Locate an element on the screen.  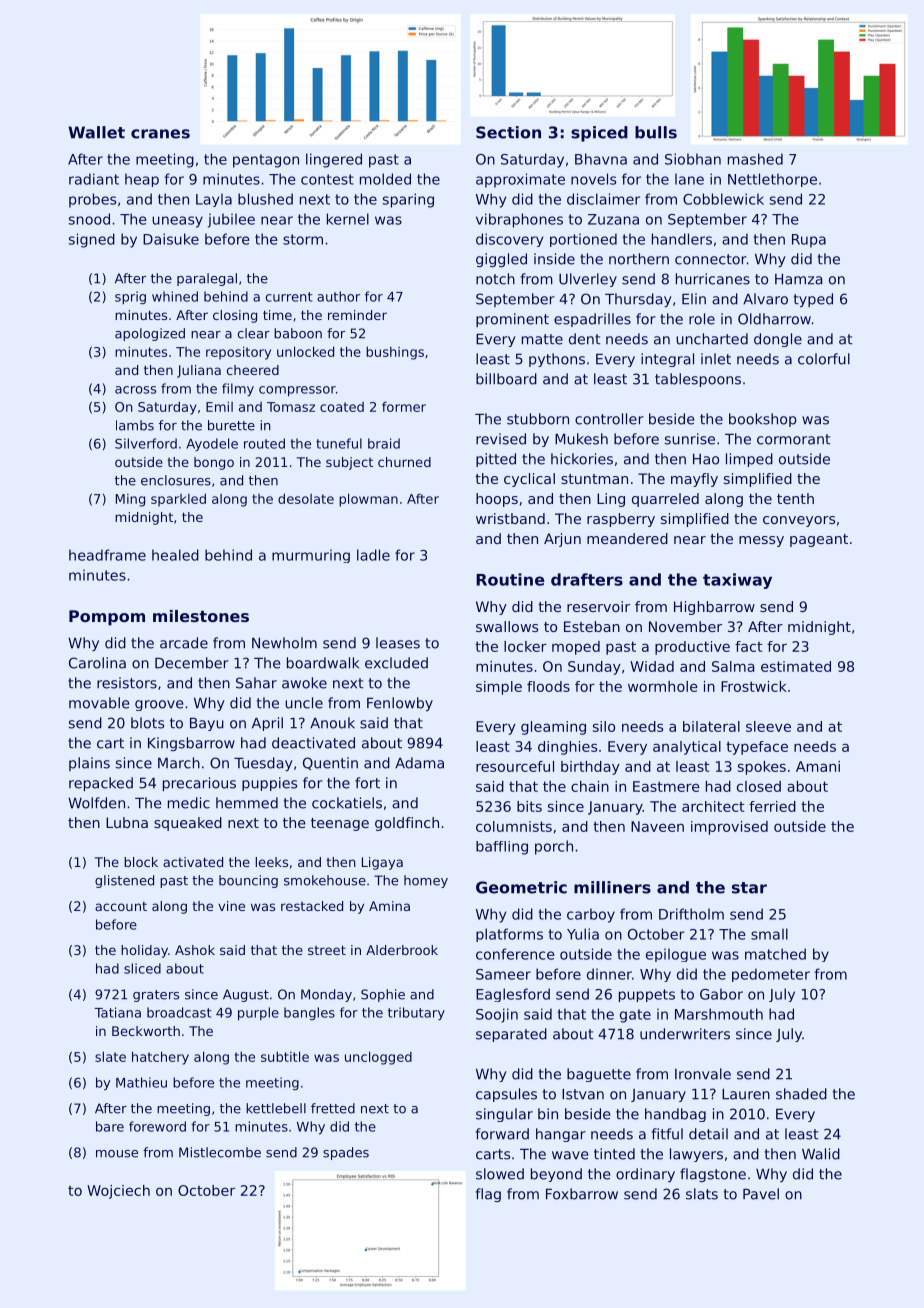
murmuring is located at coordinates (311, 556).
